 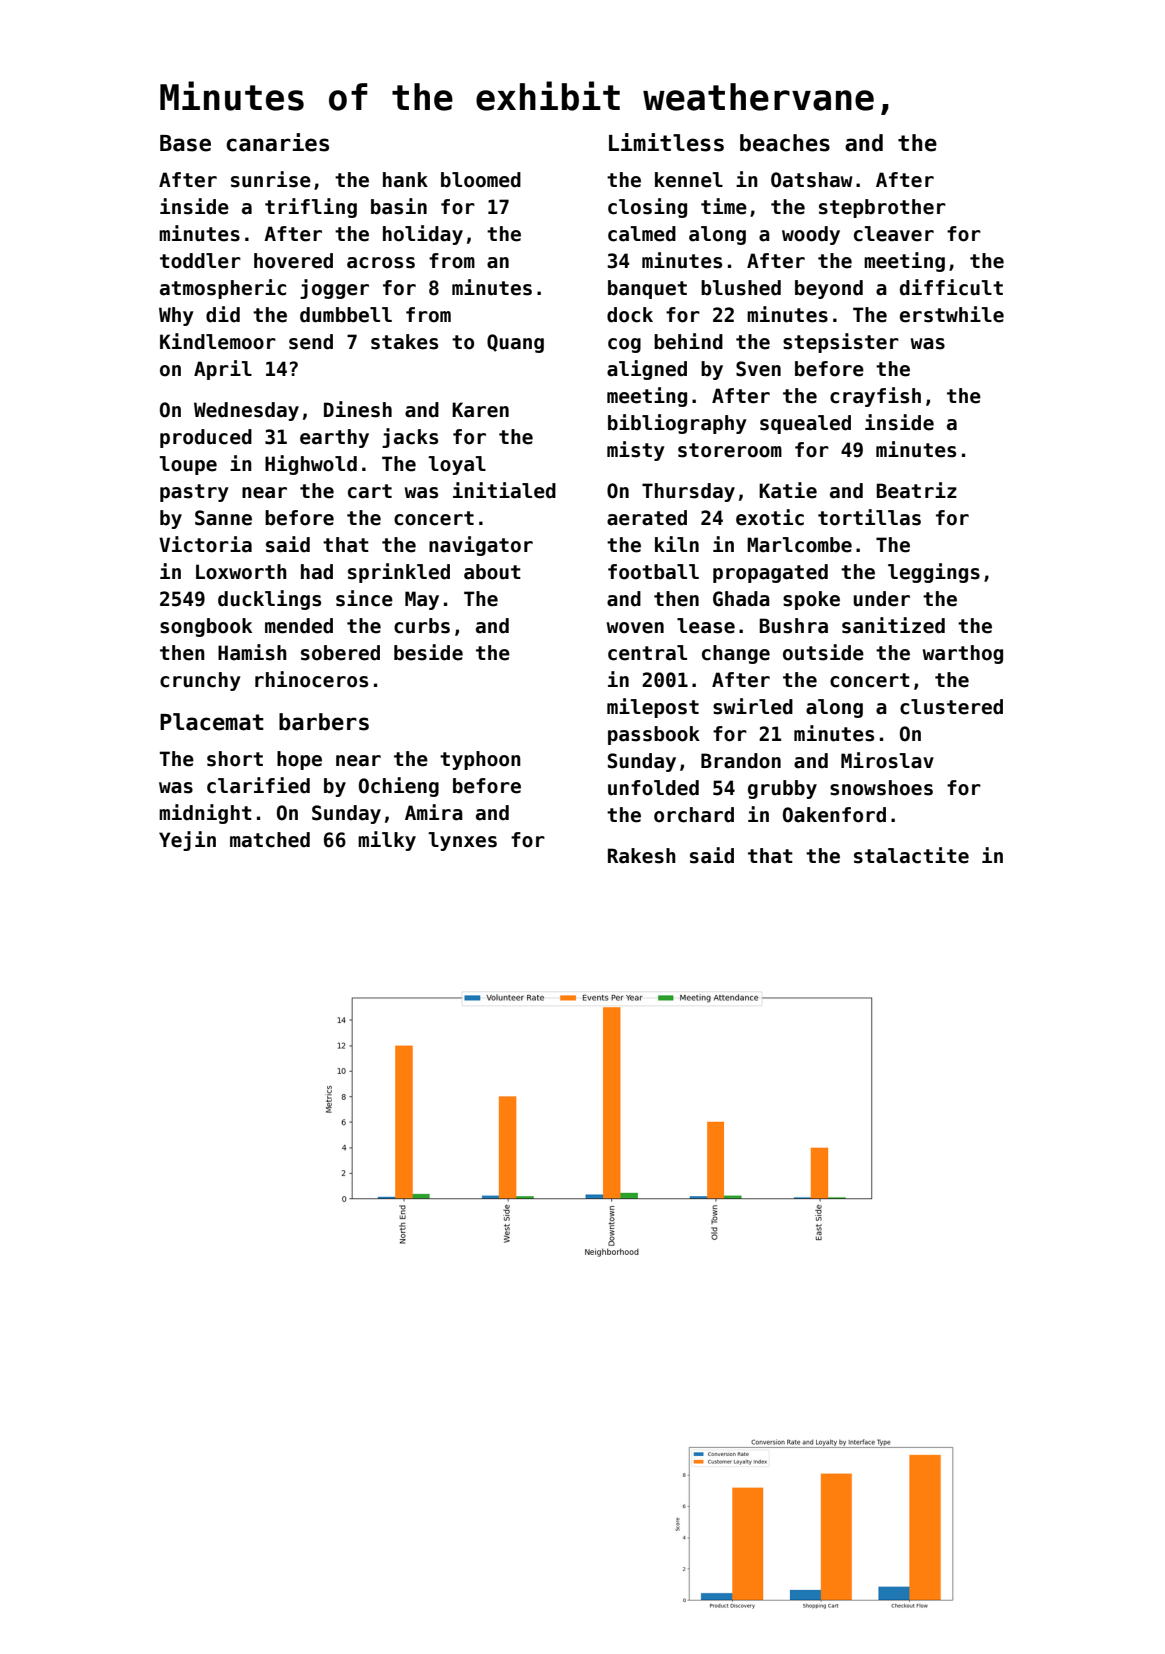 I want to click on Loxworth, so click(x=241, y=572).
